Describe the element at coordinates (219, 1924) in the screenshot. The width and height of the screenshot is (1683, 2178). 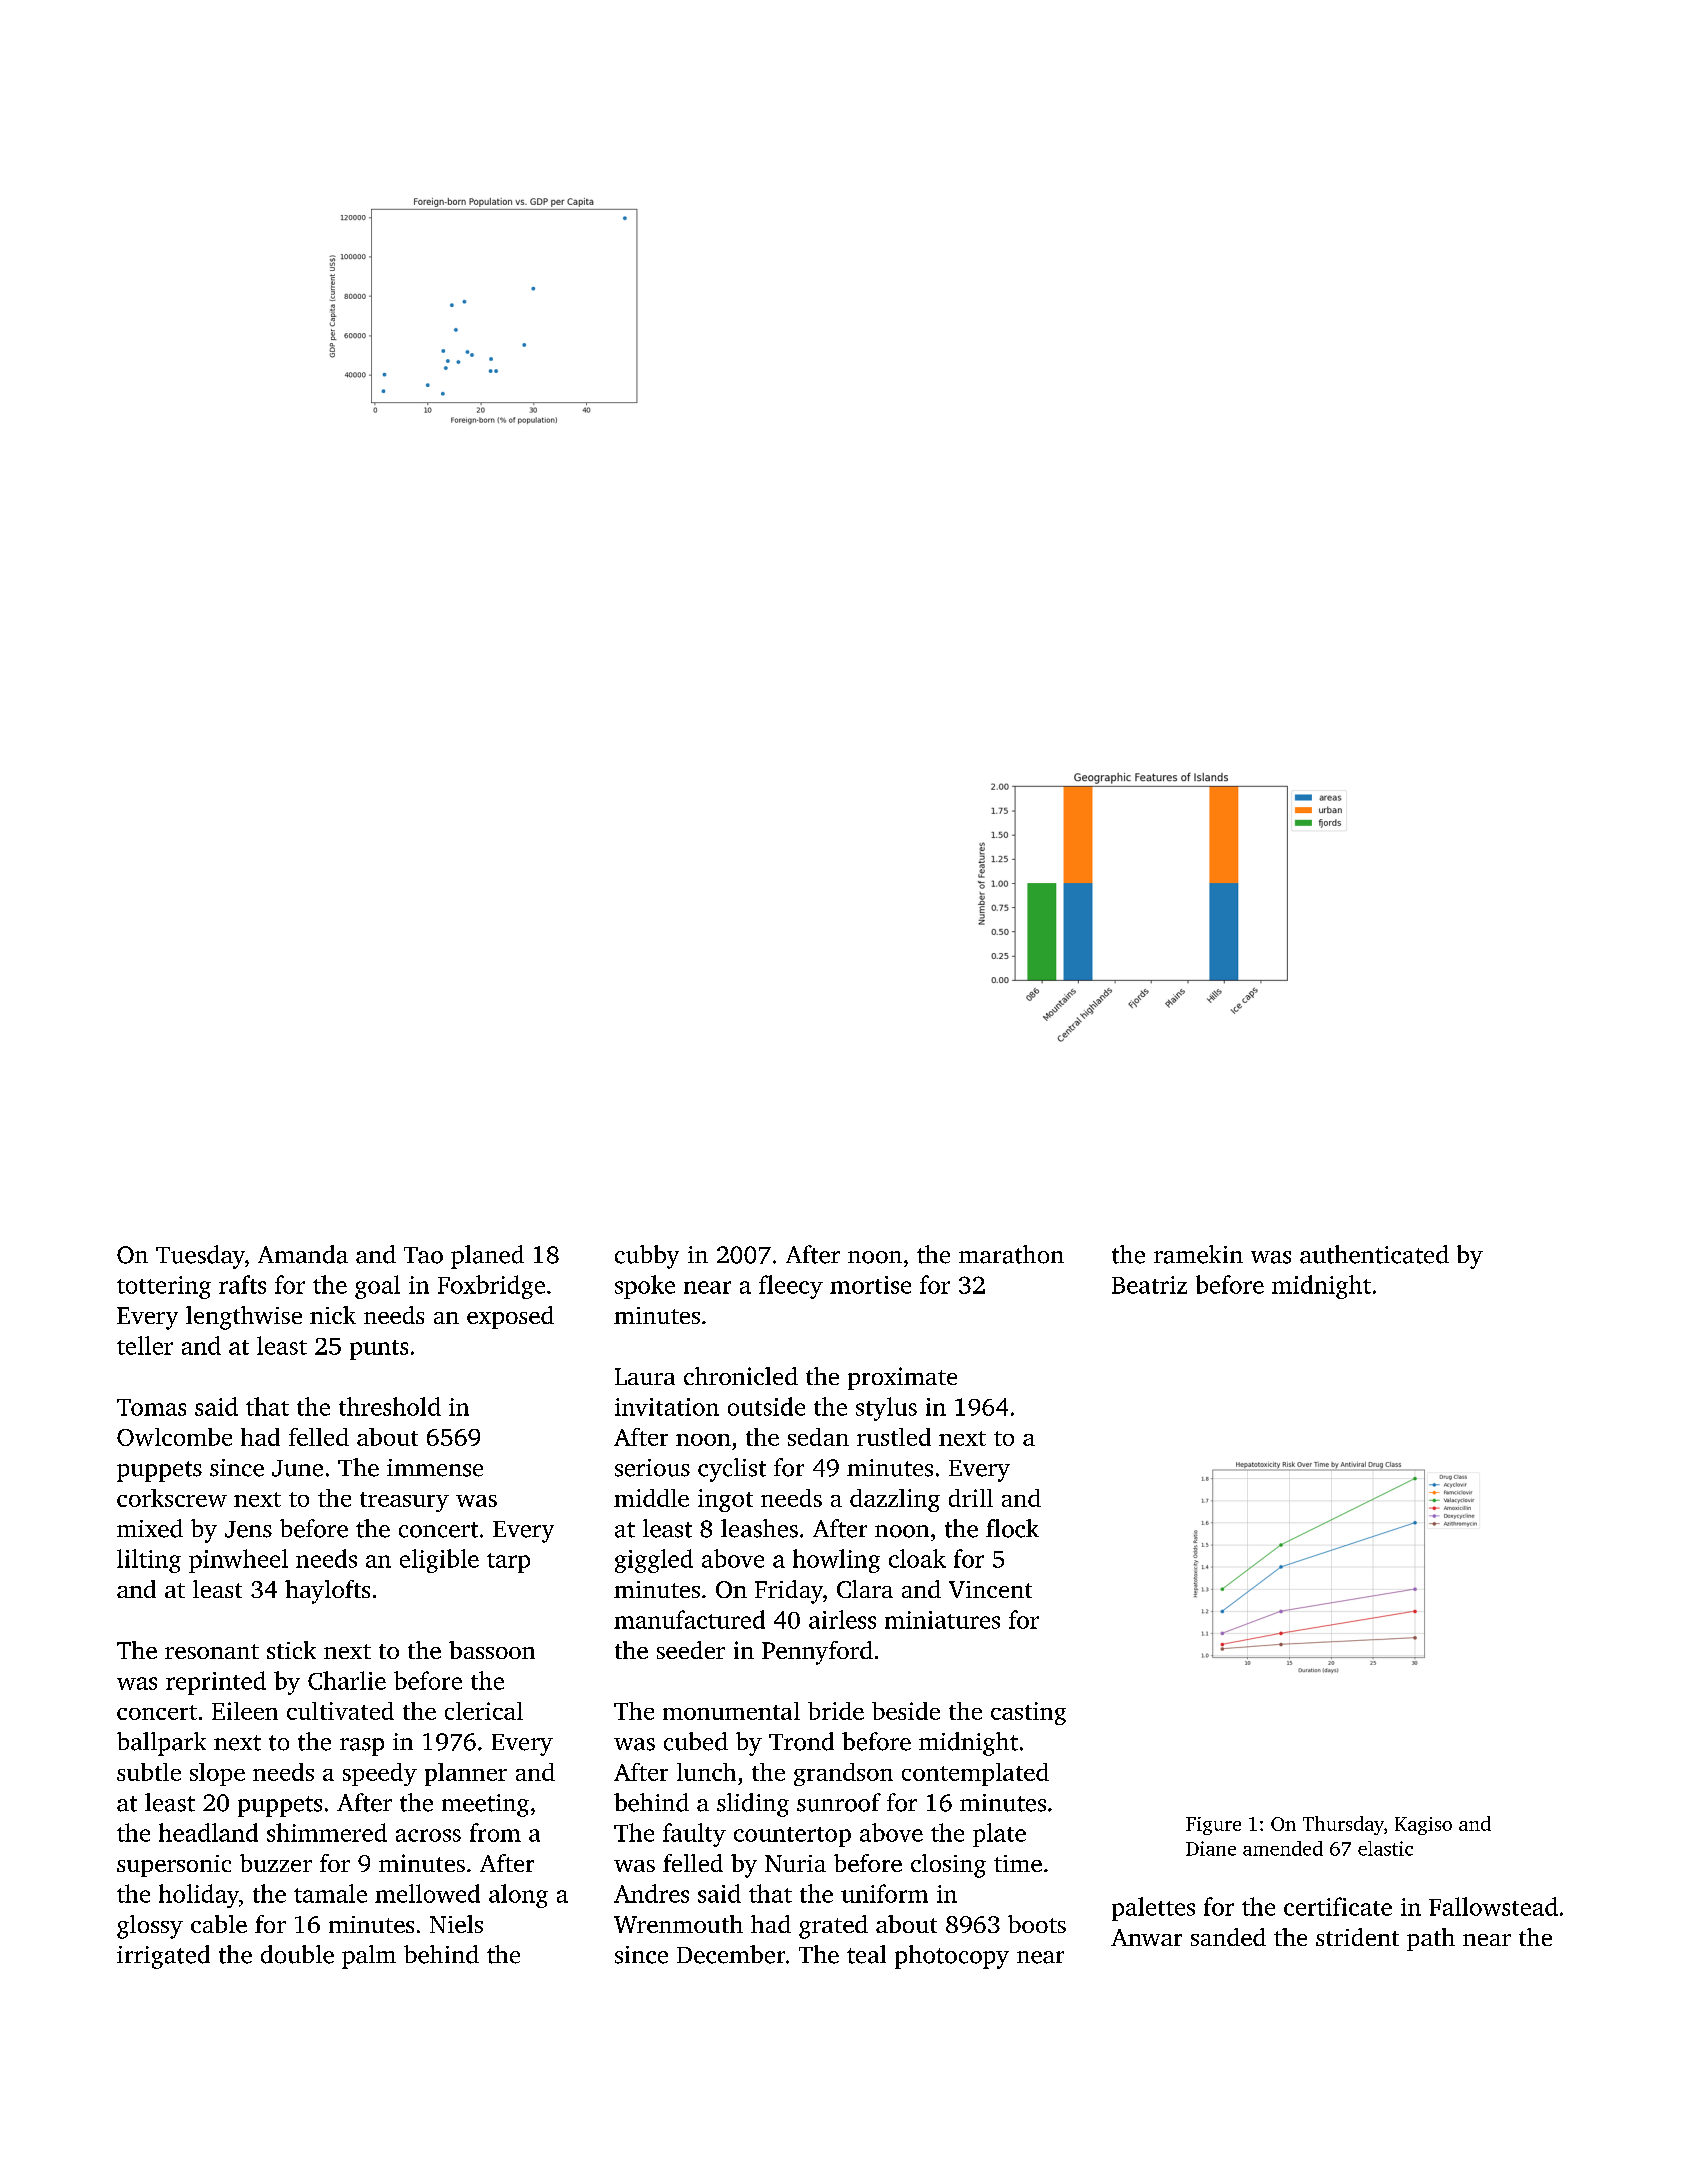
I see `cable` at that location.
